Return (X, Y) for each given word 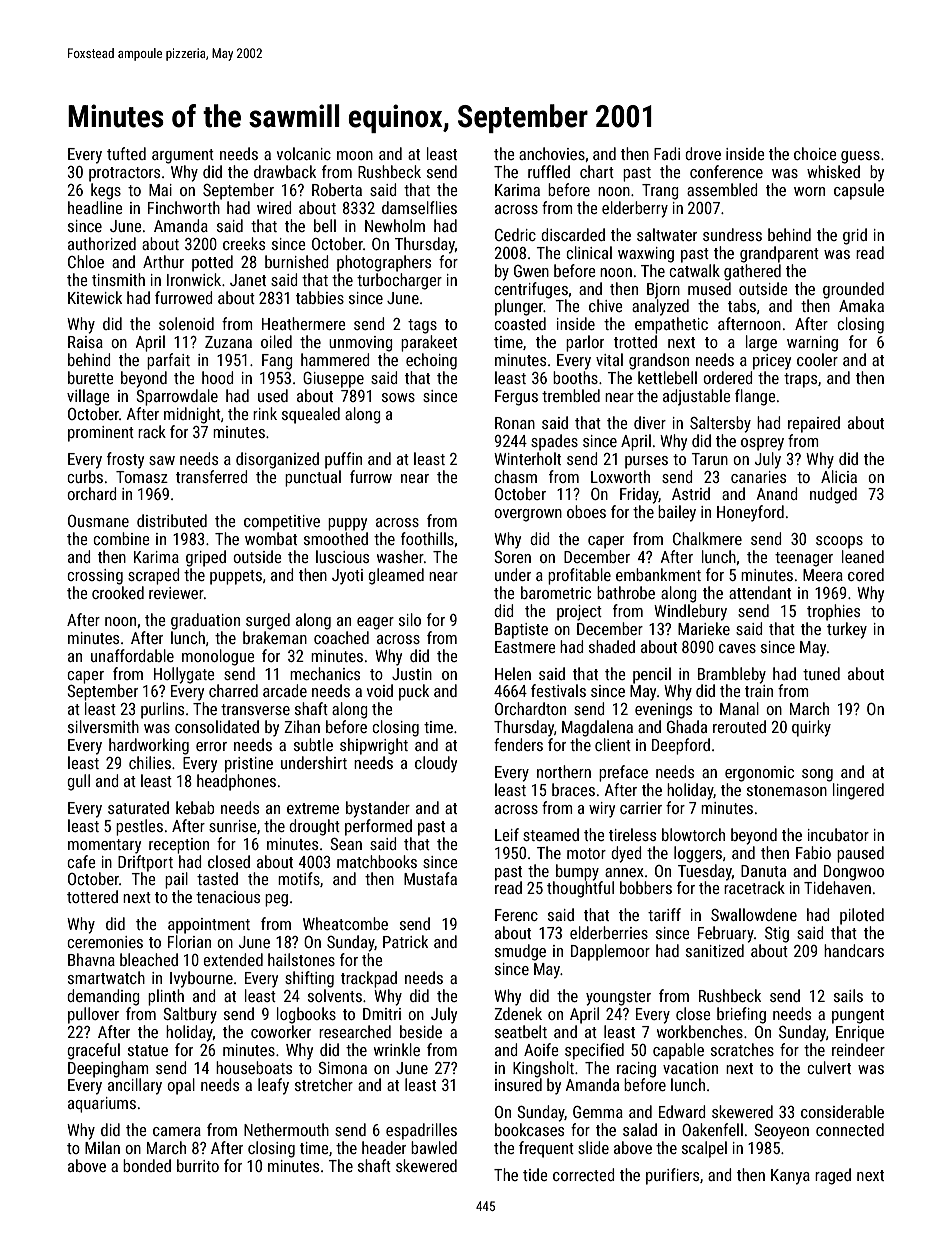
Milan (102, 1147)
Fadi (667, 153)
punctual (313, 478)
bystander (378, 809)
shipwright (374, 746)
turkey (847, 630)
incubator (838, 834)
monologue (218, 657)
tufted (126, 153)
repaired (814, 424)
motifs (299, 878)
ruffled (549, 171)
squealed (311, 415)
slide (593, 1147)
